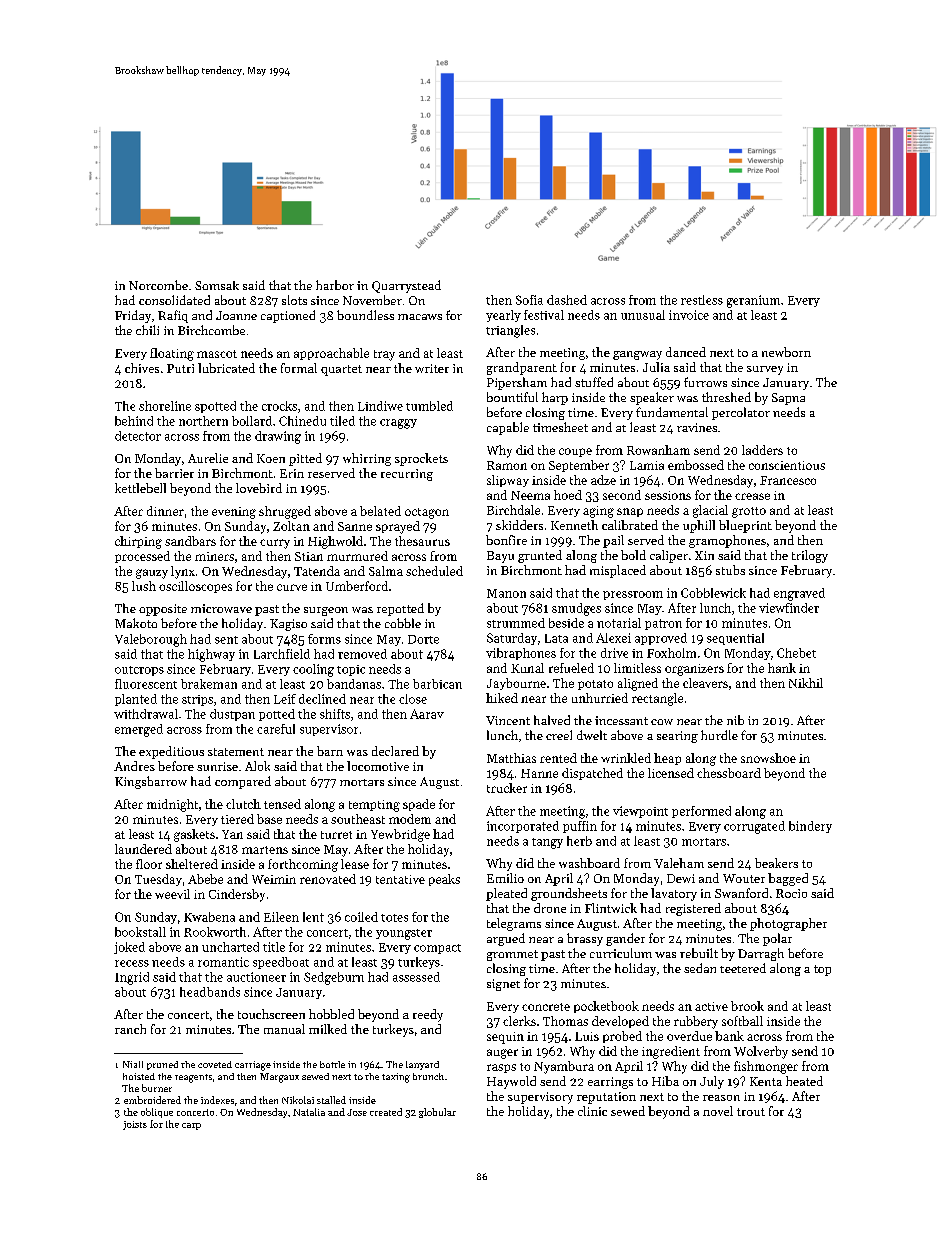 This screenshot has width=952, height=1233. I want to click on Sofia, so click(529, 300).
